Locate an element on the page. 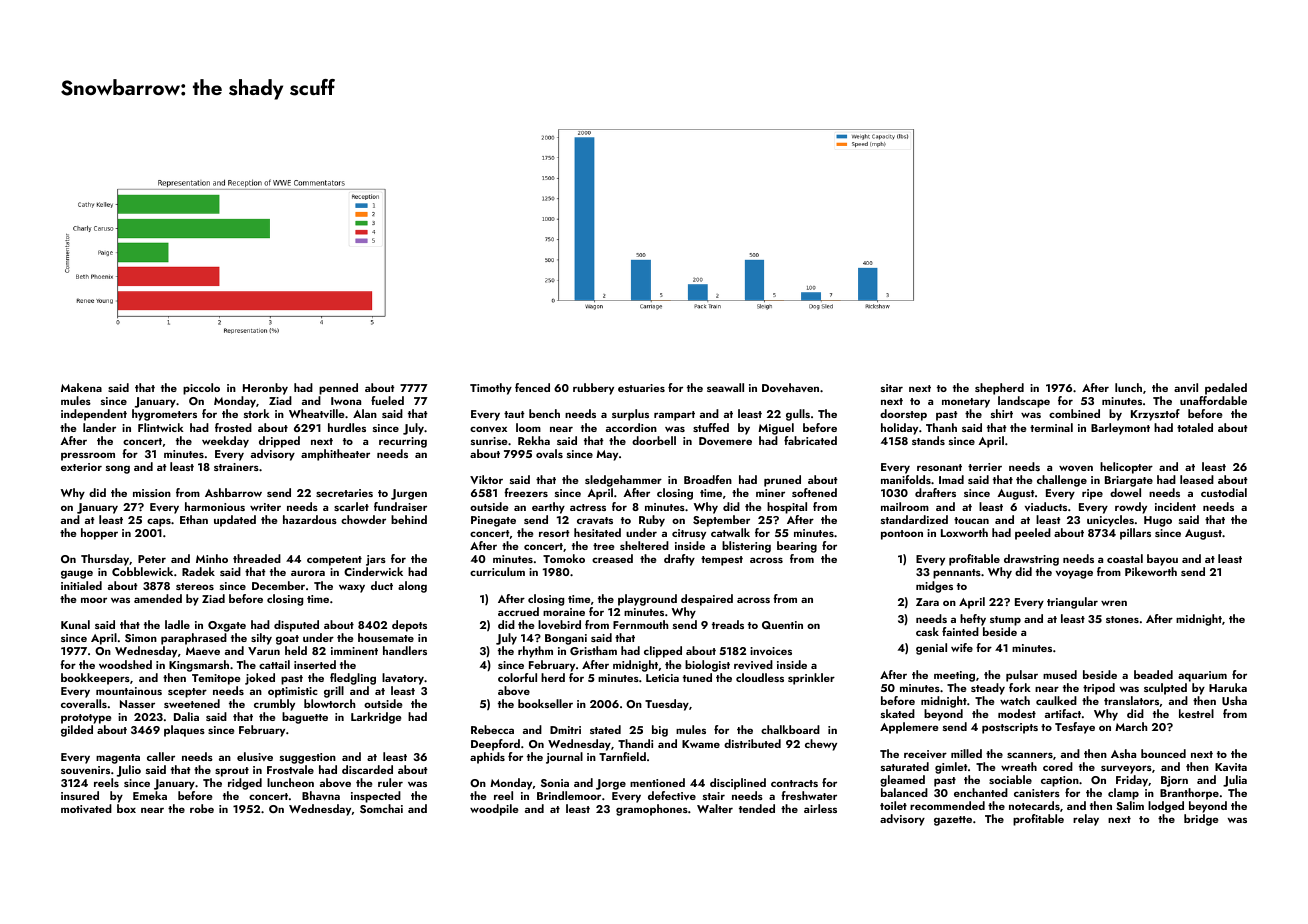 This page has height=924, width=1308. totaled is located at coordinates (1195, 427).
